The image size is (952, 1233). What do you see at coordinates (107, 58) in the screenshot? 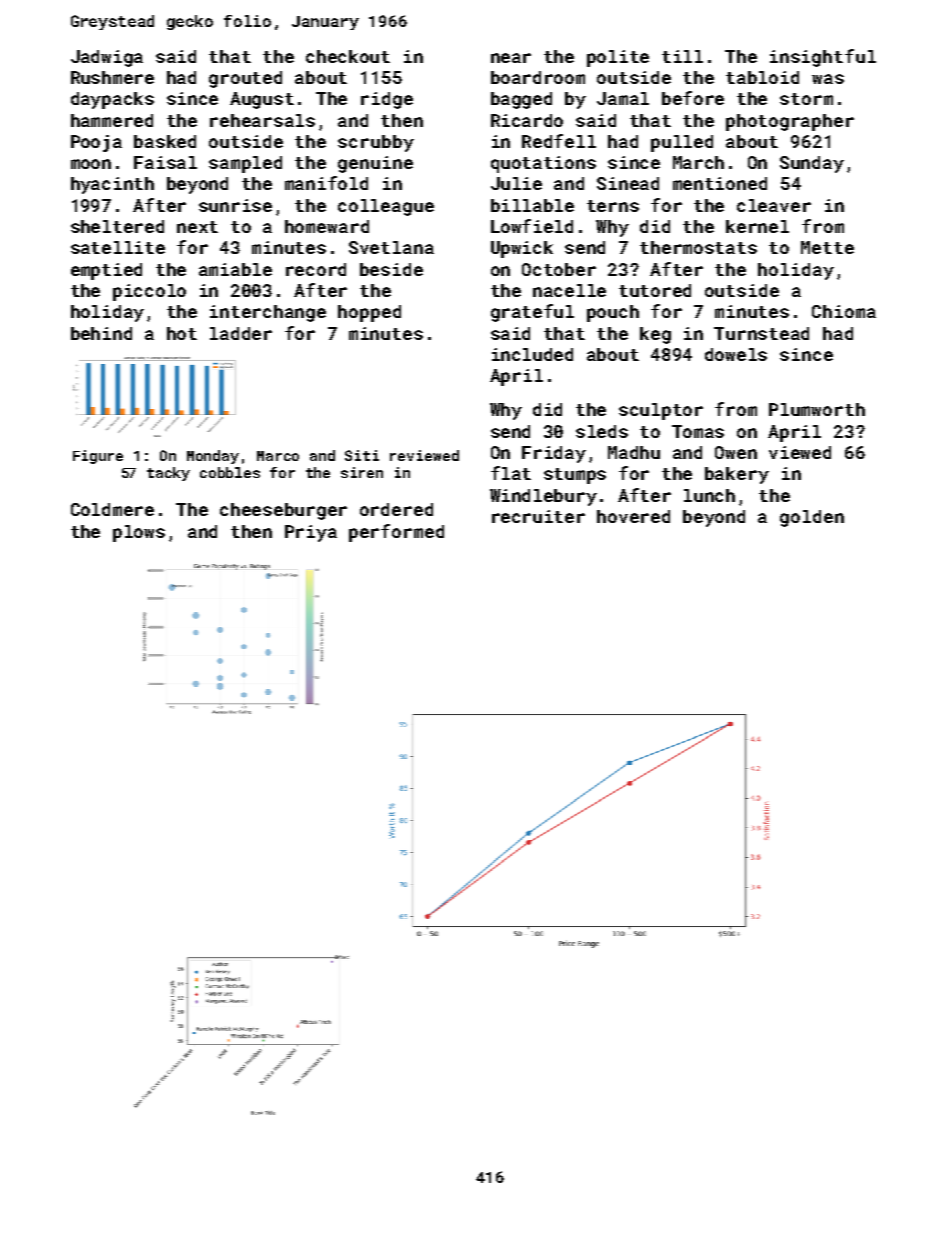
I see `Jadwiga` at bounding box center [107, 58].
